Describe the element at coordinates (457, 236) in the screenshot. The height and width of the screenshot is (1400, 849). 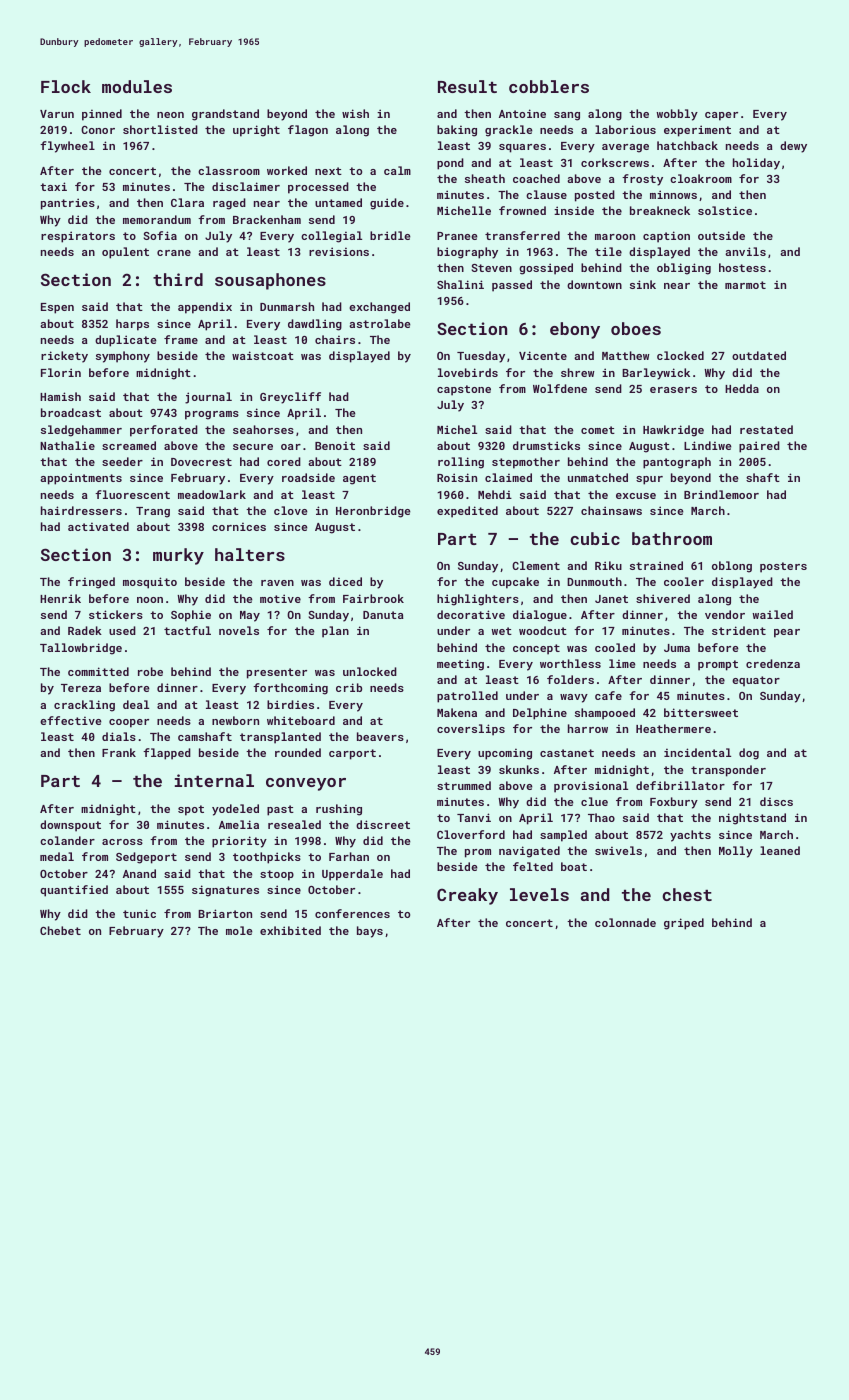
I see `Pranee` at that location.
